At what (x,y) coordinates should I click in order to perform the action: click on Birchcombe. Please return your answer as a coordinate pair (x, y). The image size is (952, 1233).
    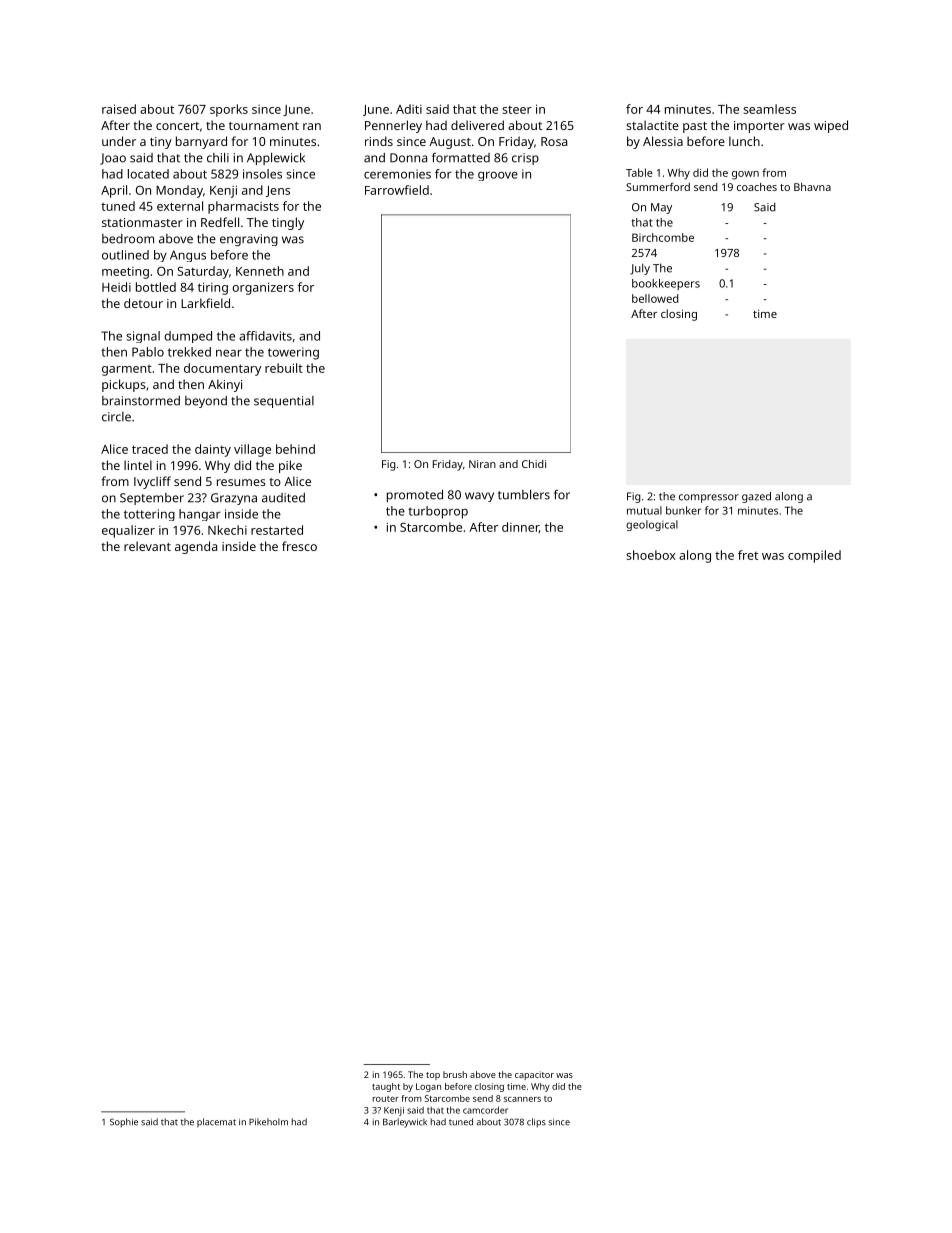
    Looking at the image, I should click on (663, 237).
